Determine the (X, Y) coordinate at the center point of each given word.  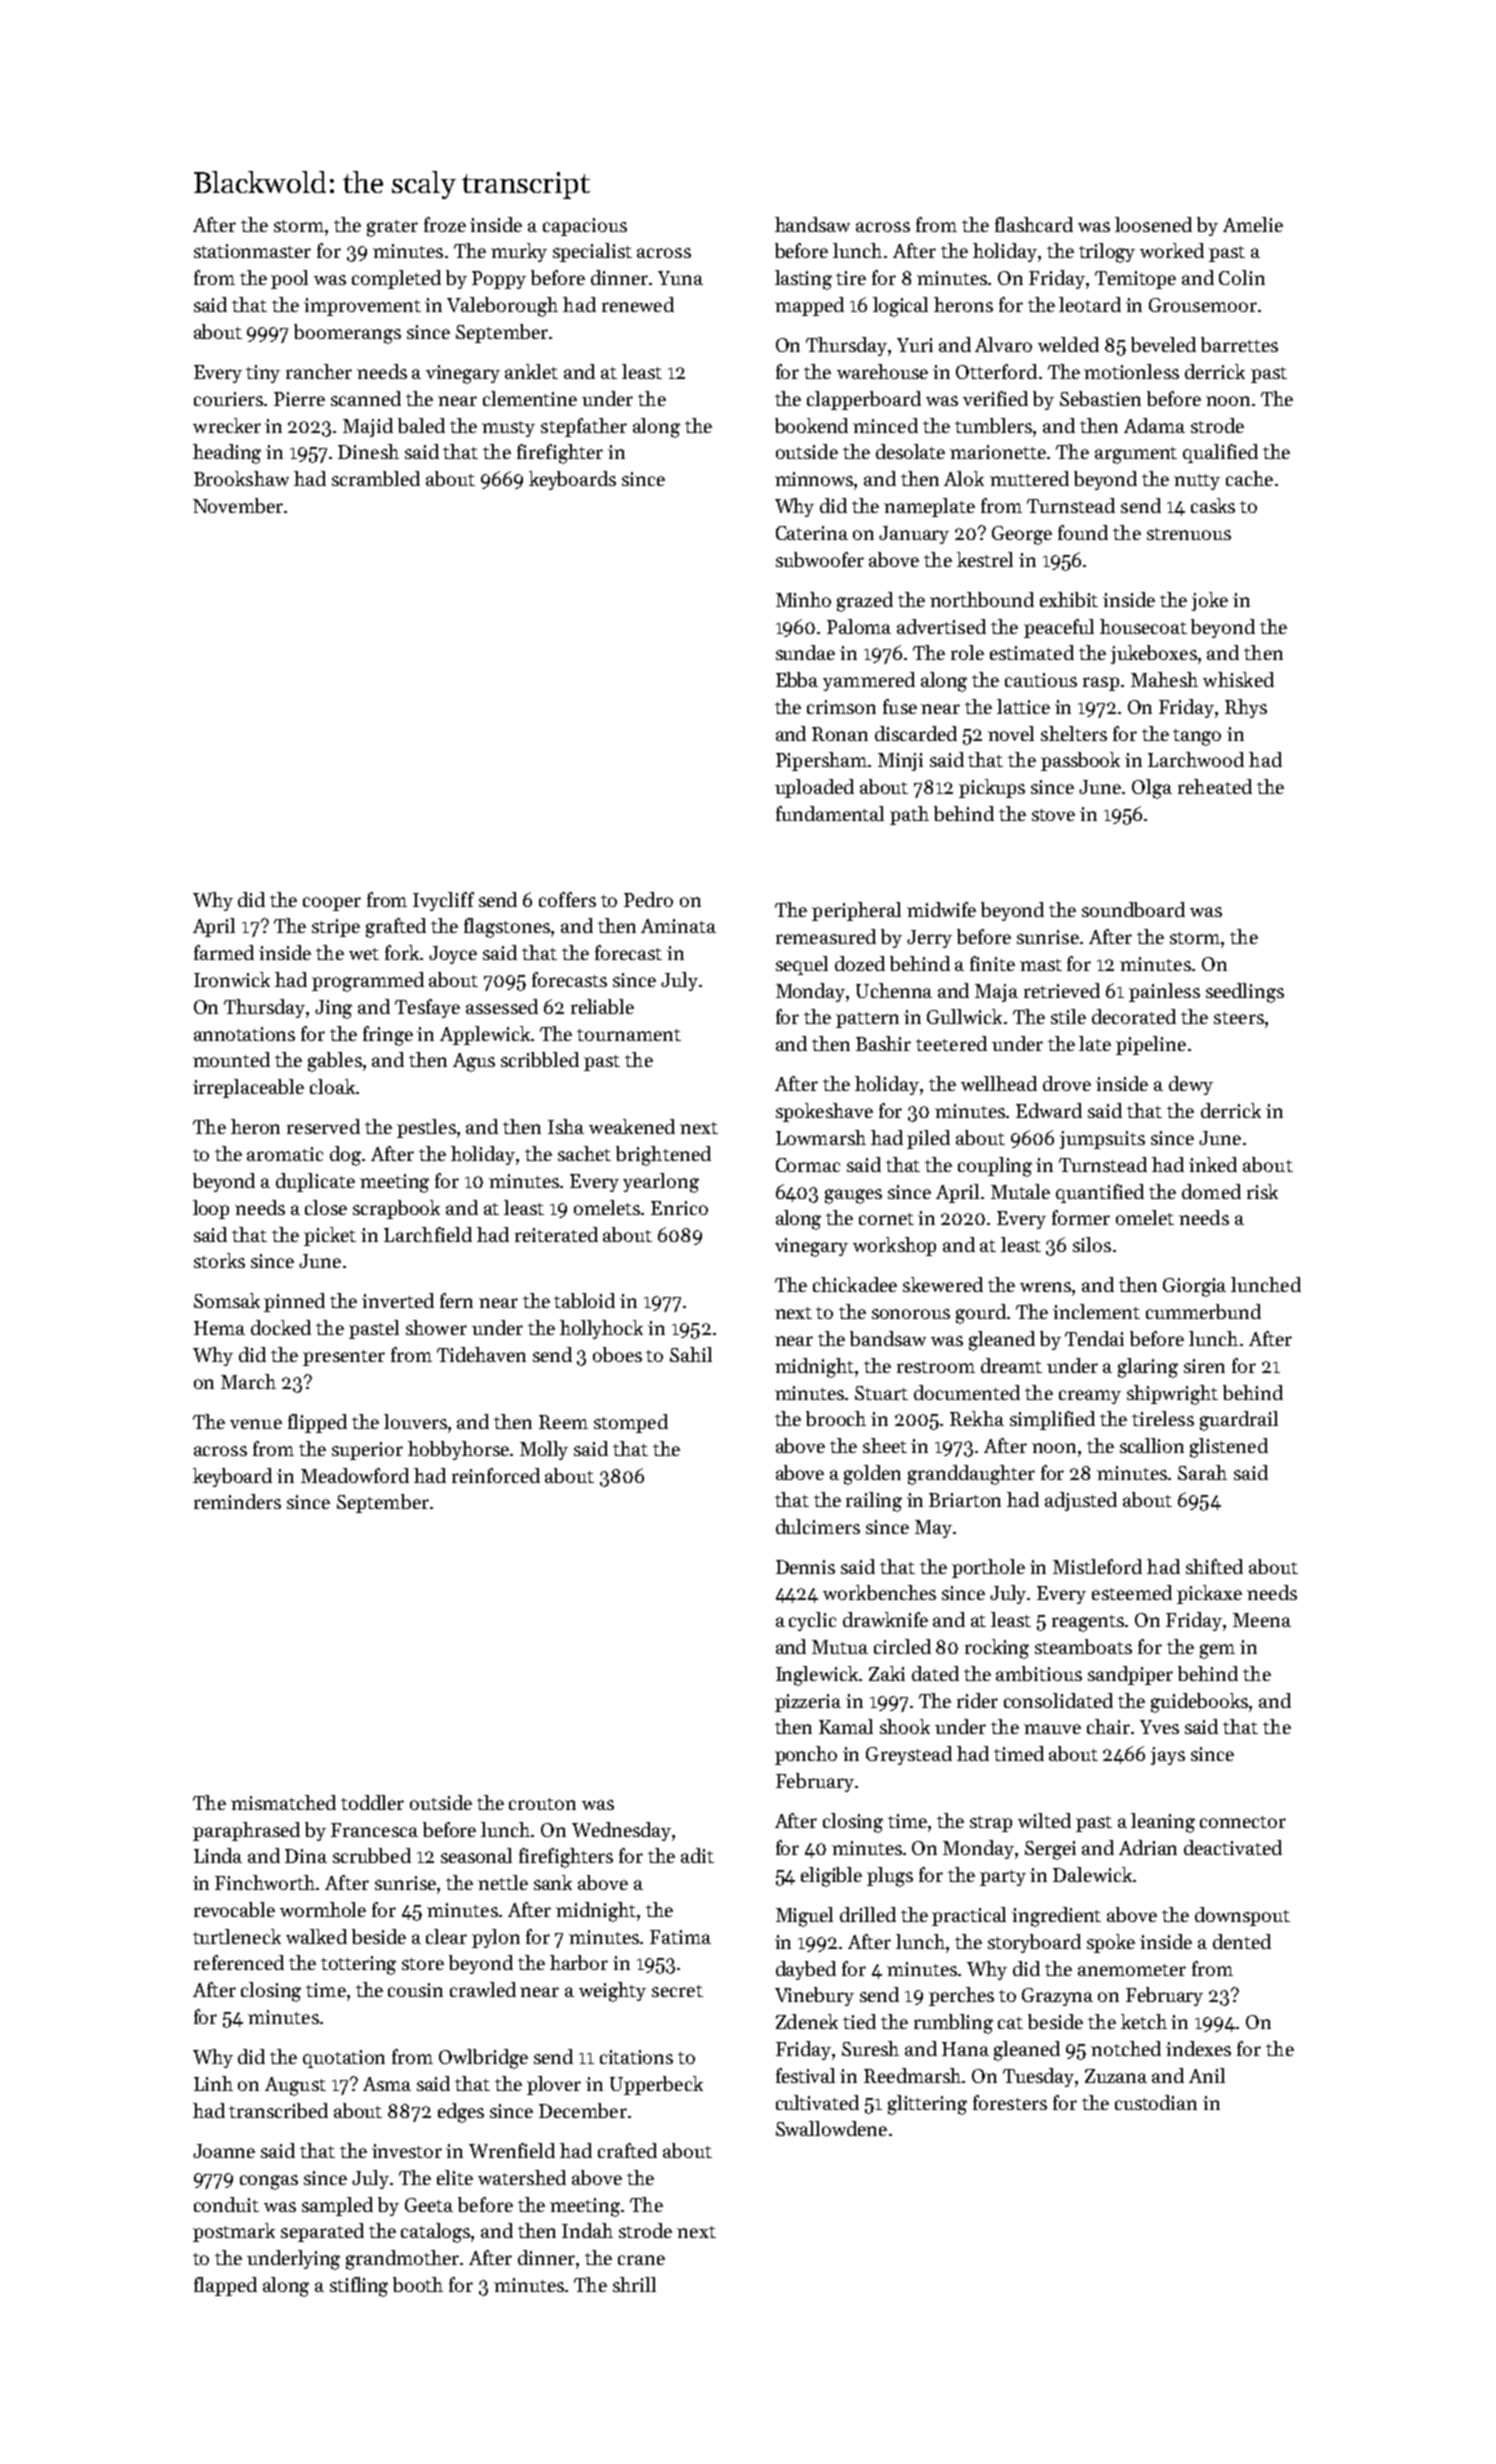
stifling (359, 2287)
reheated (1215, 786)
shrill (634, 2284)
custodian (1156, 2102)
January (914, 535)
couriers (228, 399)
